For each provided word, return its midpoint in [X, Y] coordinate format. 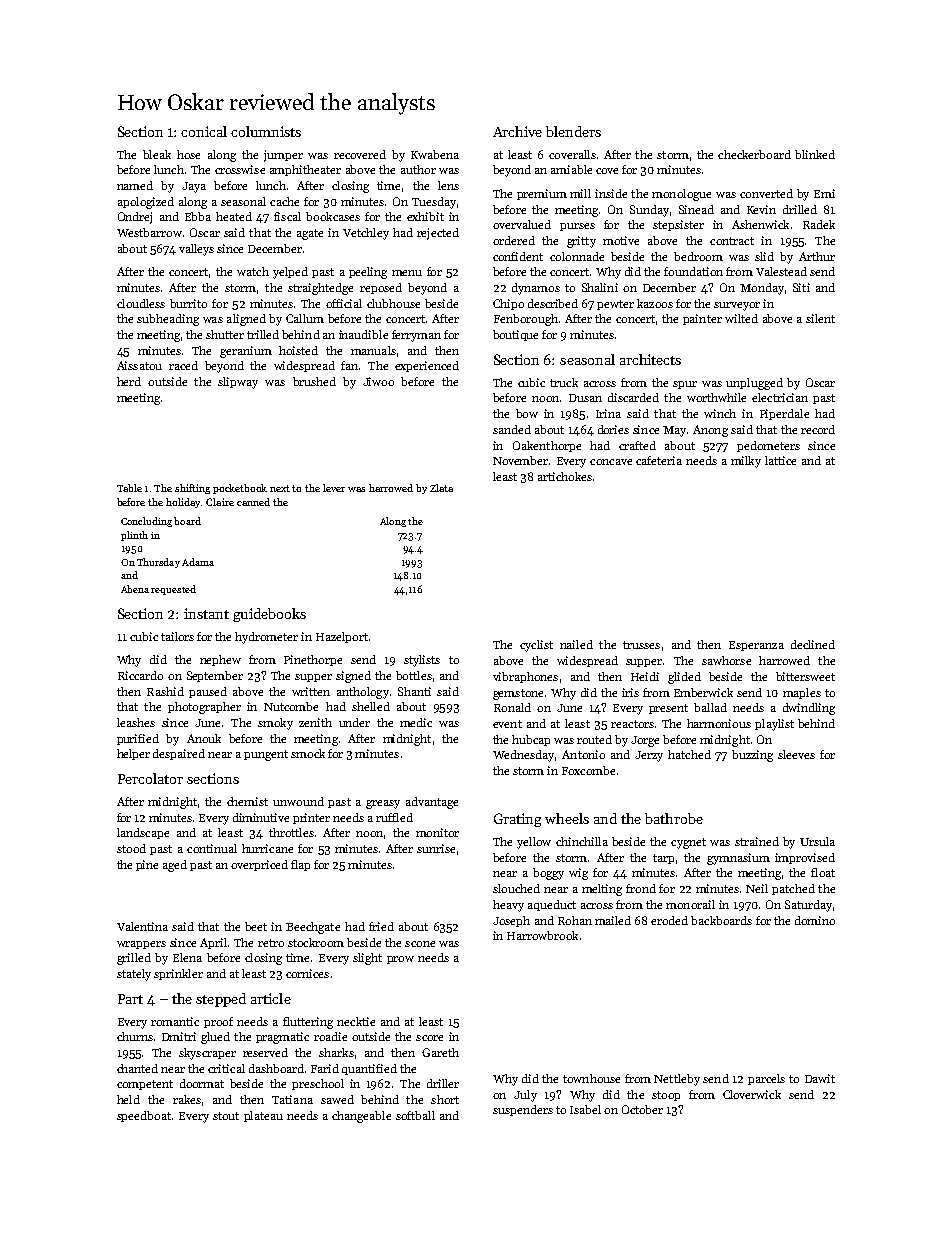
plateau [263, 1116]
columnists [266, 131]
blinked [815, 154]
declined [813, 644]
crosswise [240, 169]
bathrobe [674, 818]
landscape [143, 833]
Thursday [158, 563]
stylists [422, 661]
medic [416, 722]
